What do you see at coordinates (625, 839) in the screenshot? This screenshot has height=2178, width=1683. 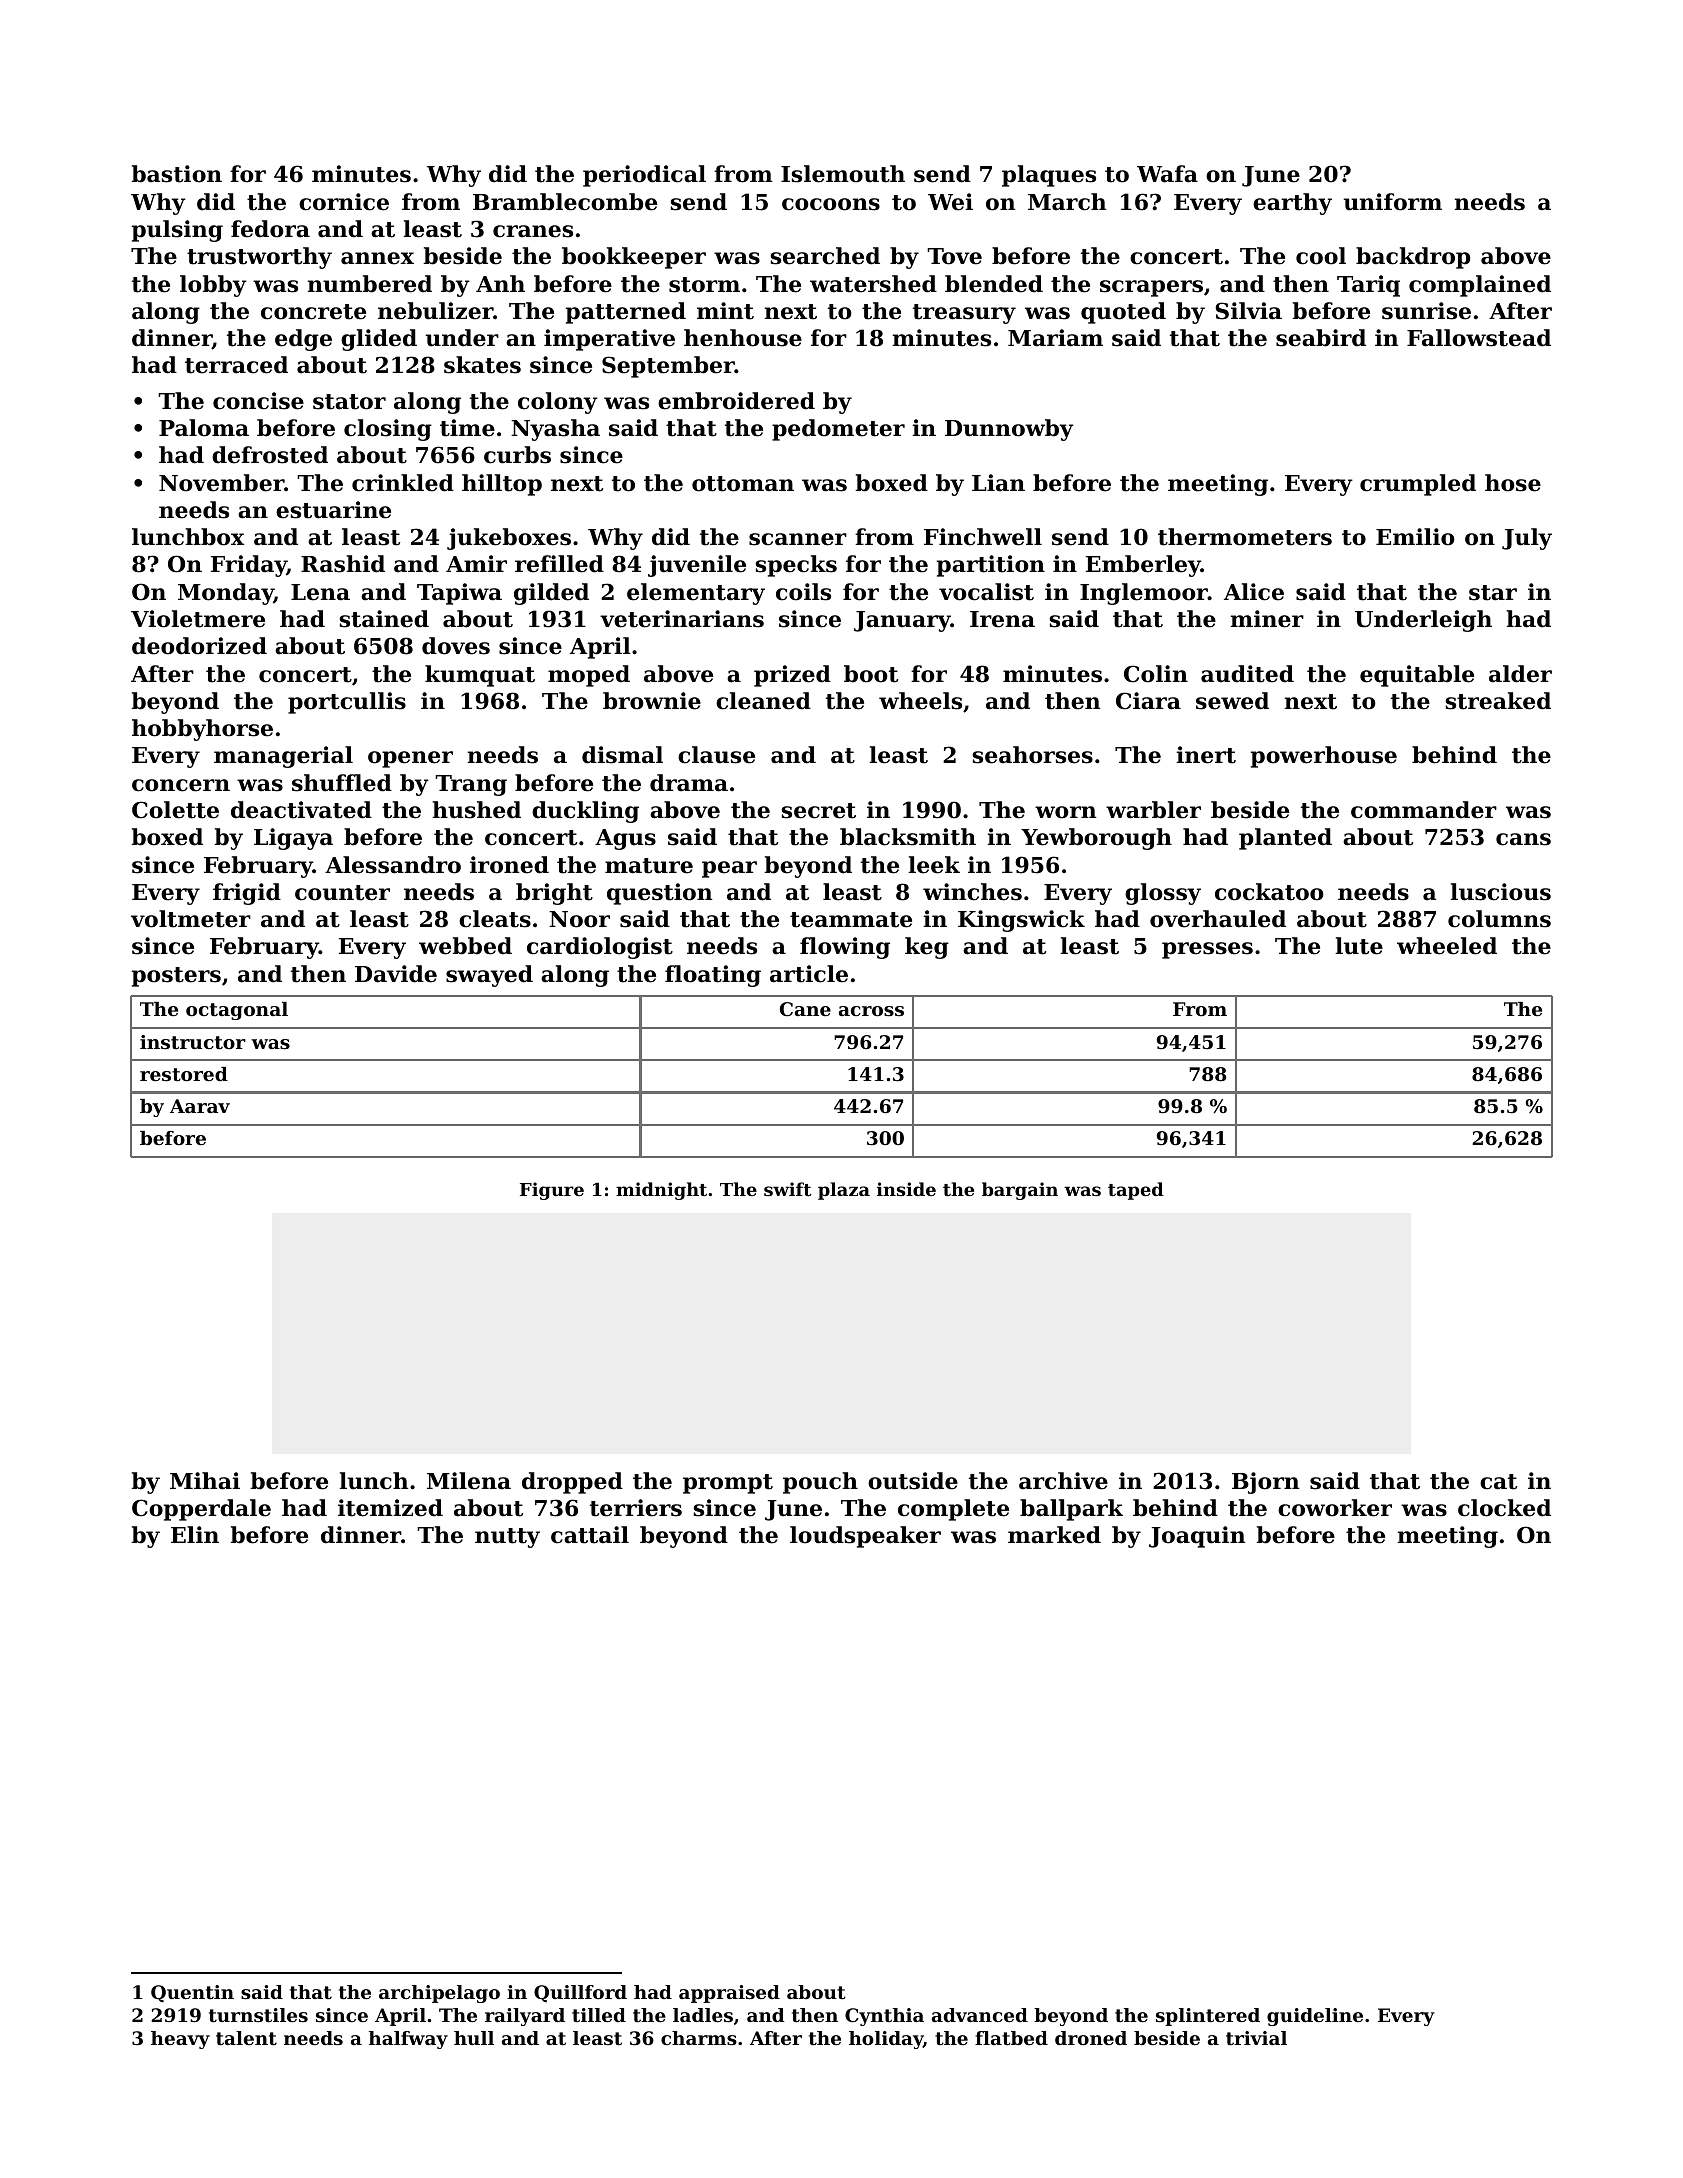 I see `Agus` at bounding box center [625, 839].
